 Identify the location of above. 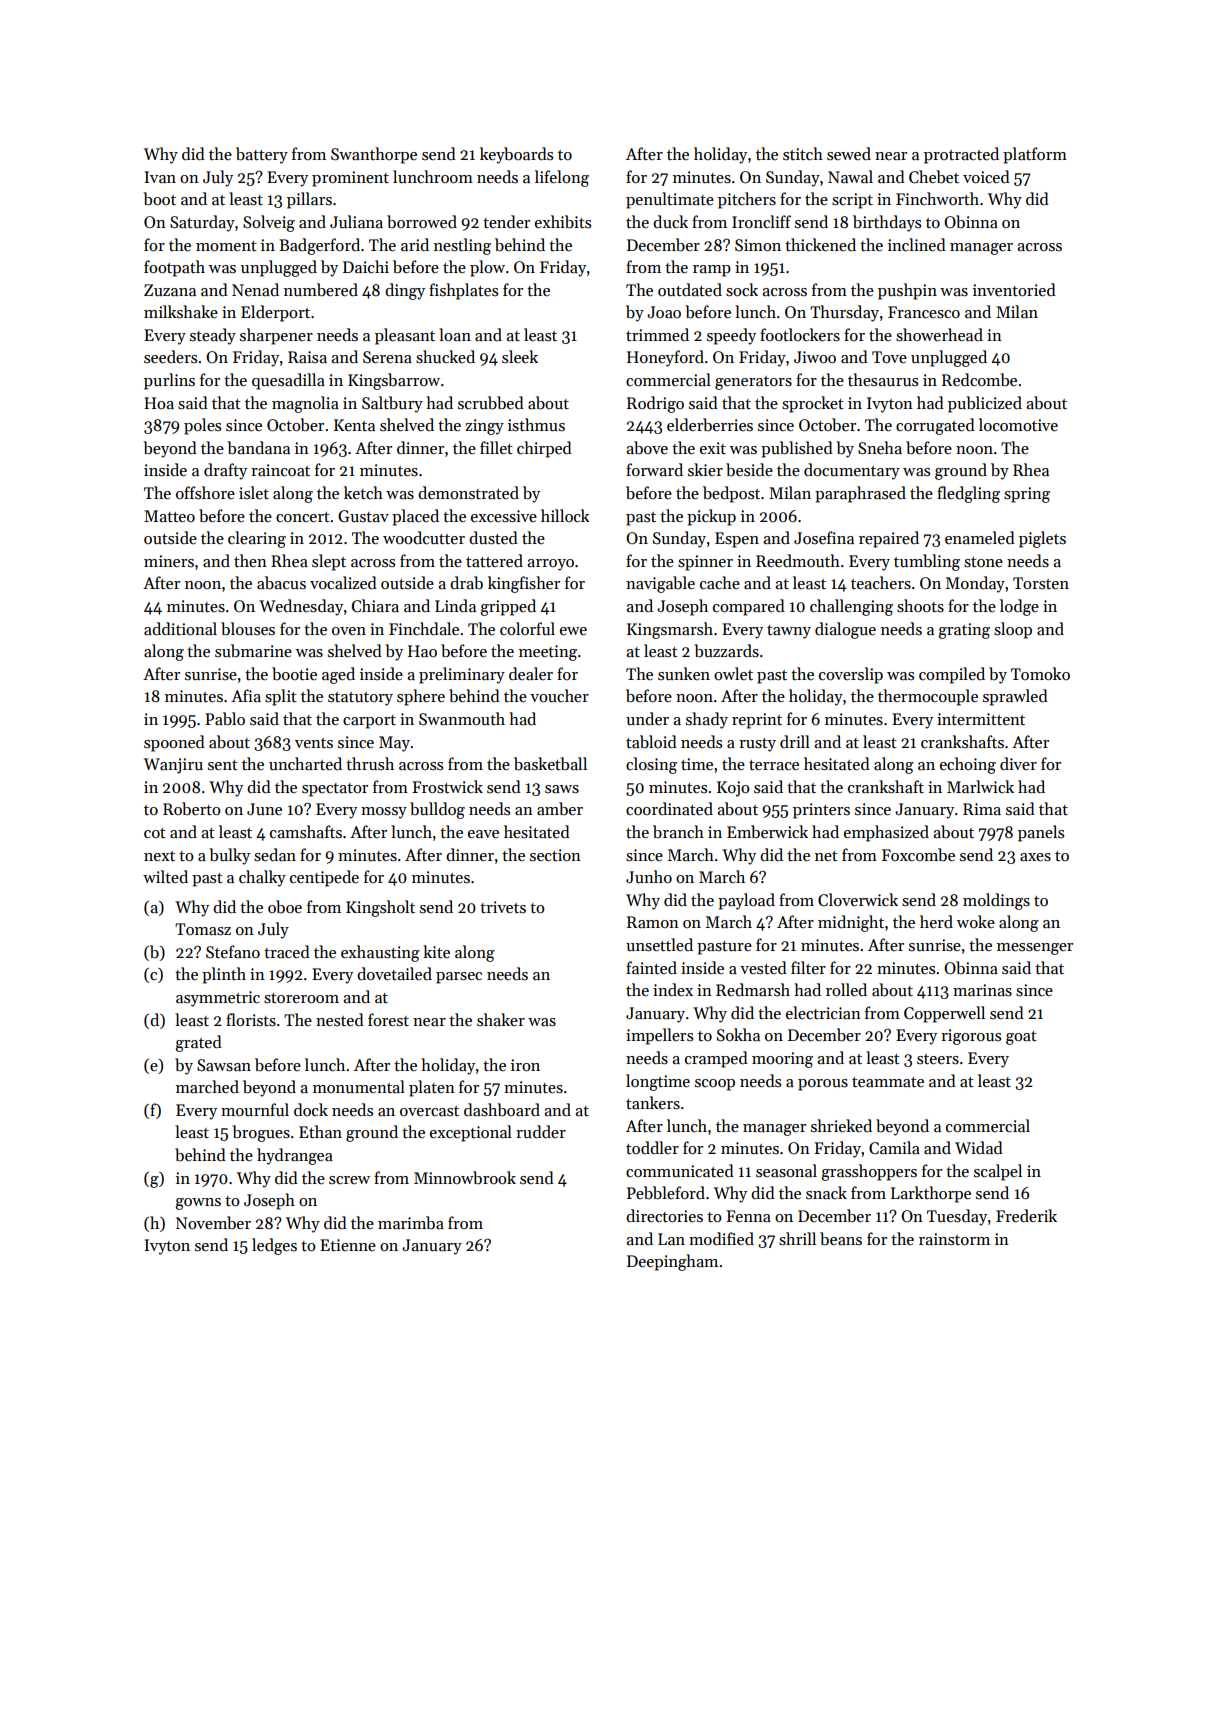
(647, 447).
